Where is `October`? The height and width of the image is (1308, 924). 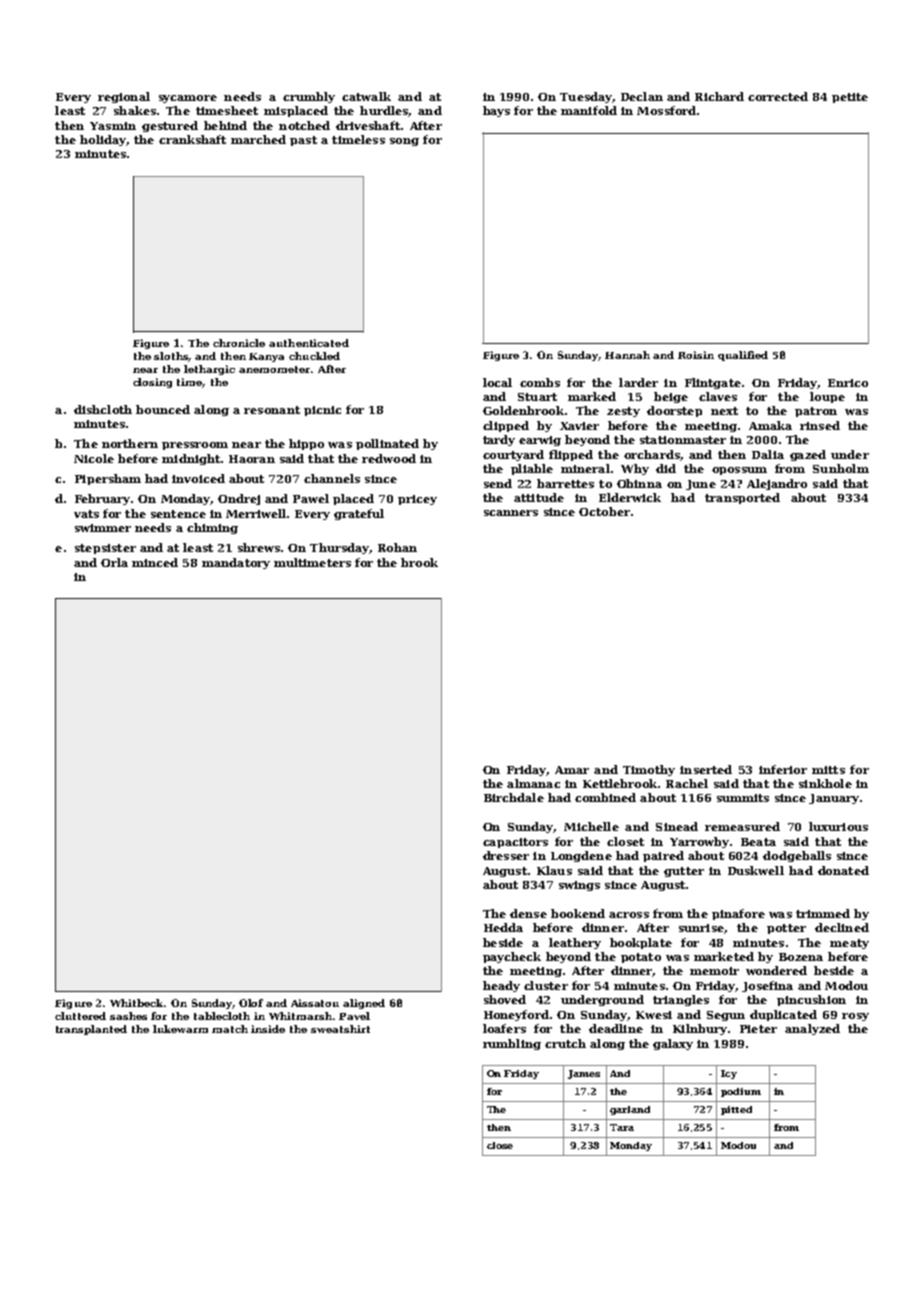 October is located at coordinates (604, 511).
